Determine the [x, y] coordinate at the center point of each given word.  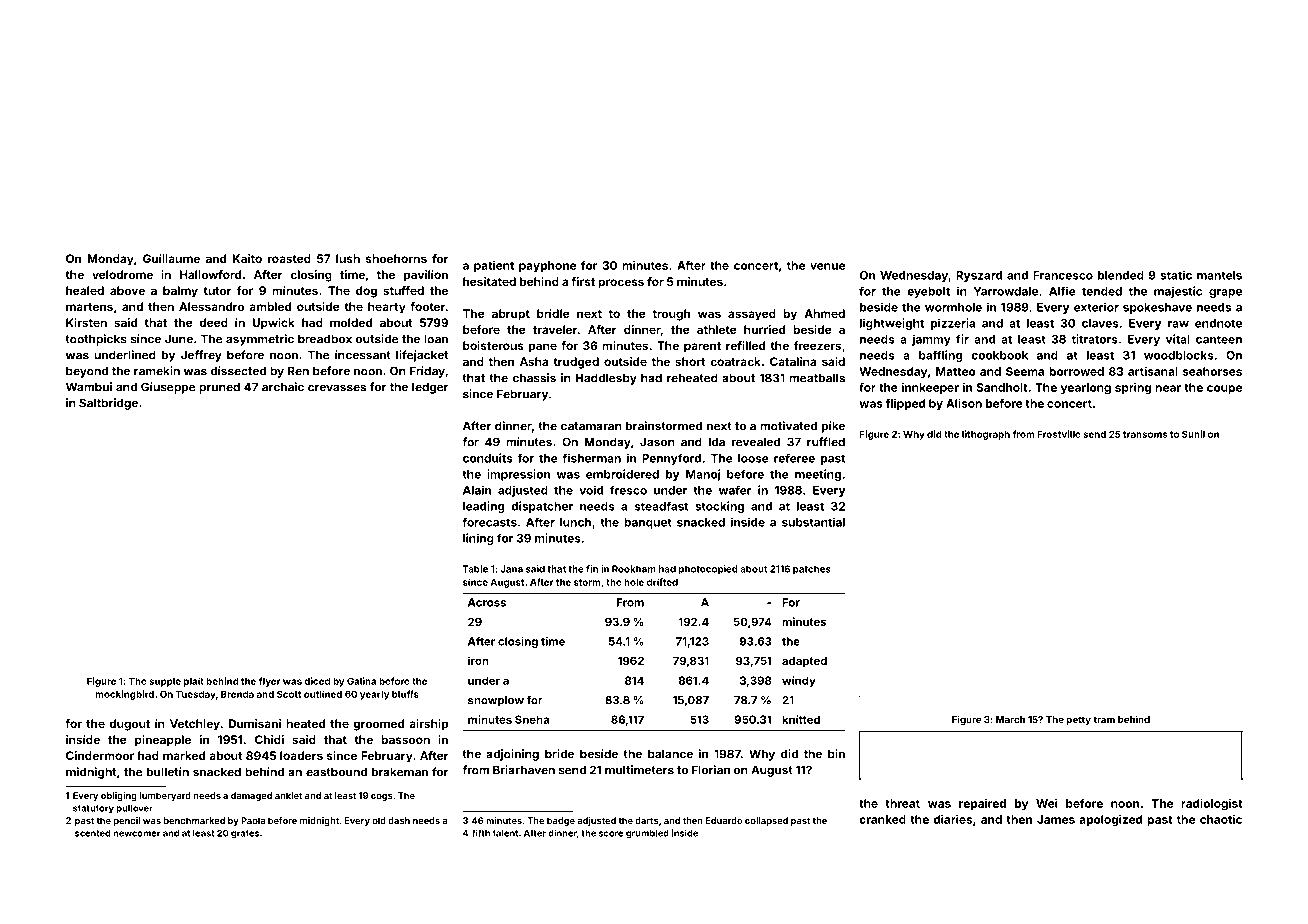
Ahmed [824, 313]
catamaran [591, 426]
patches [812, 570]
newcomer [136, 834]
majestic [1178, 292]
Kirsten [86, 322]
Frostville [1059, 434]
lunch [575, 522]
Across [487, 602]
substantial [813, 522]
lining [478, 539]
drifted [662, 582]
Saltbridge [108, 404]
